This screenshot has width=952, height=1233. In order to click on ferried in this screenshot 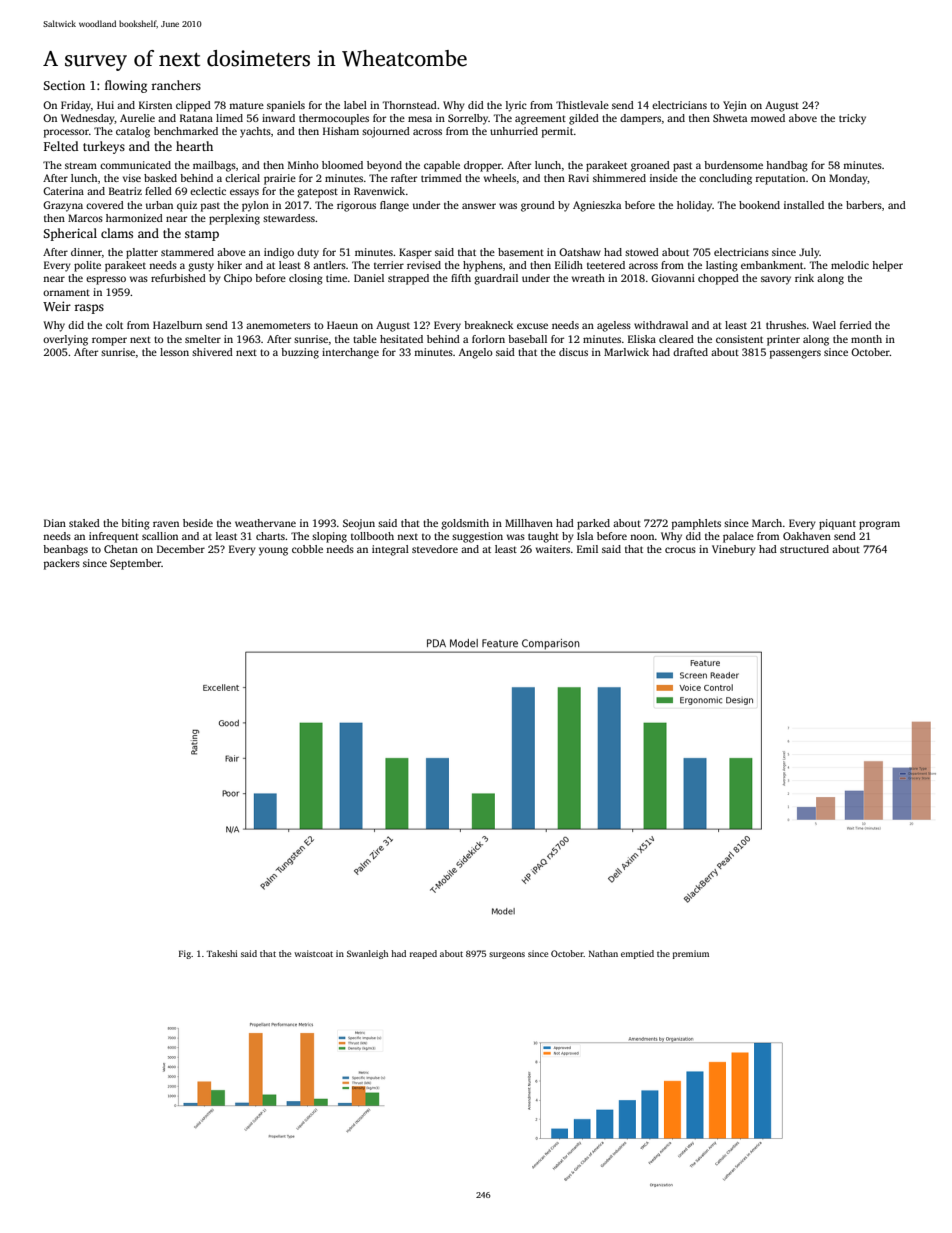, I will do `click(856, 325)`.
